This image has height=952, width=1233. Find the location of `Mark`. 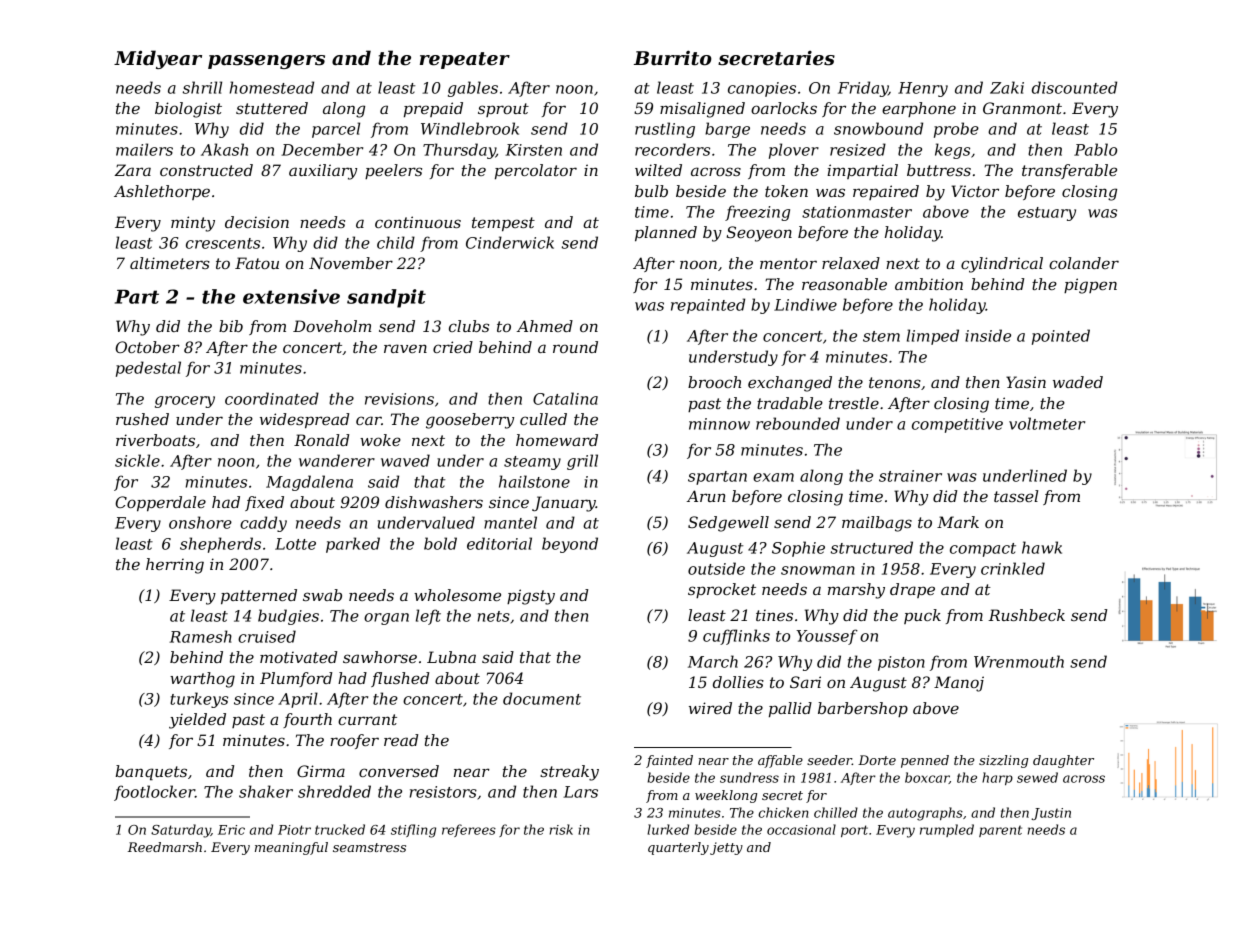

Mark is located at coordinates (958, 522).
